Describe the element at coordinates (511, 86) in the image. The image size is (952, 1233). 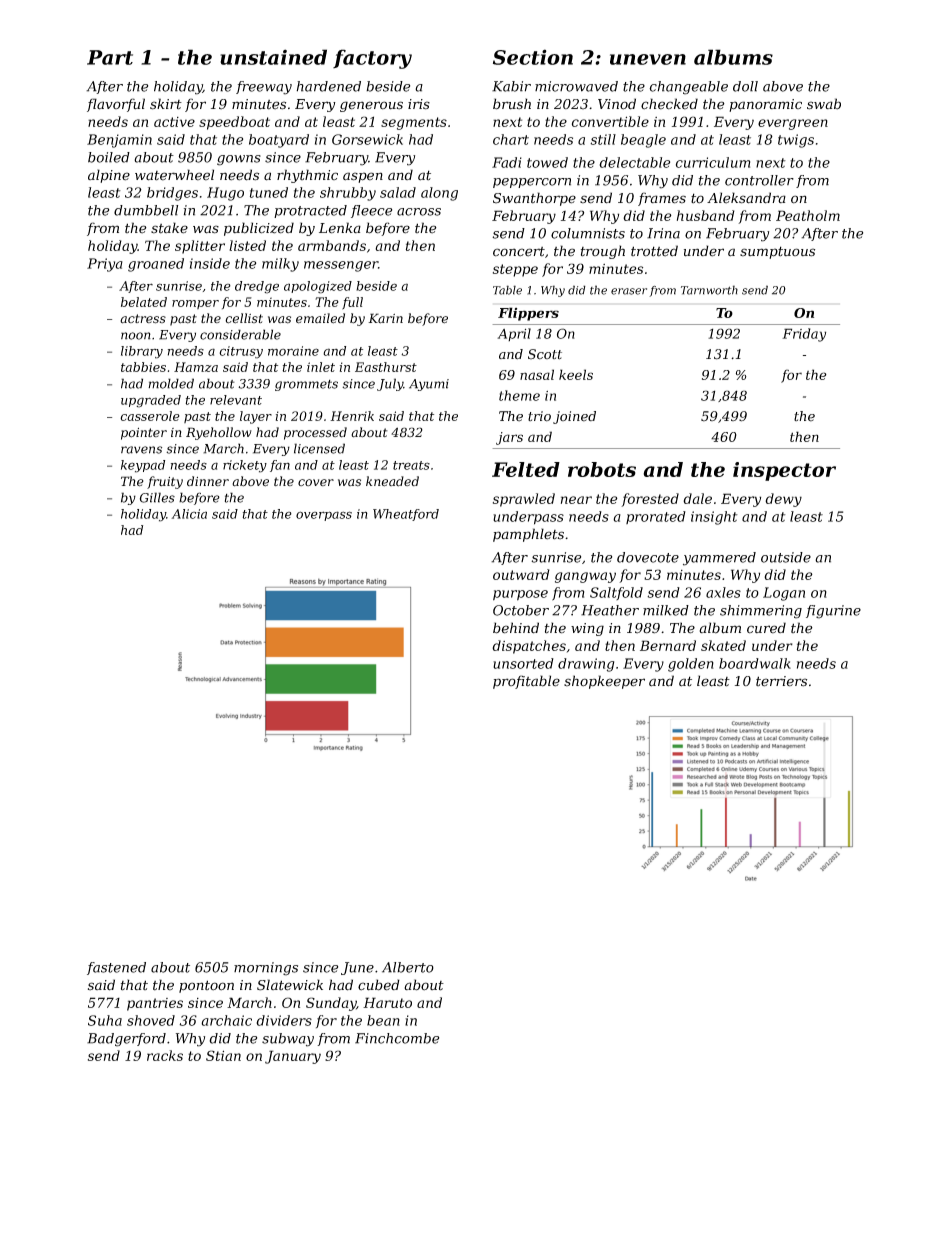
I see `Kabir` at that location.
